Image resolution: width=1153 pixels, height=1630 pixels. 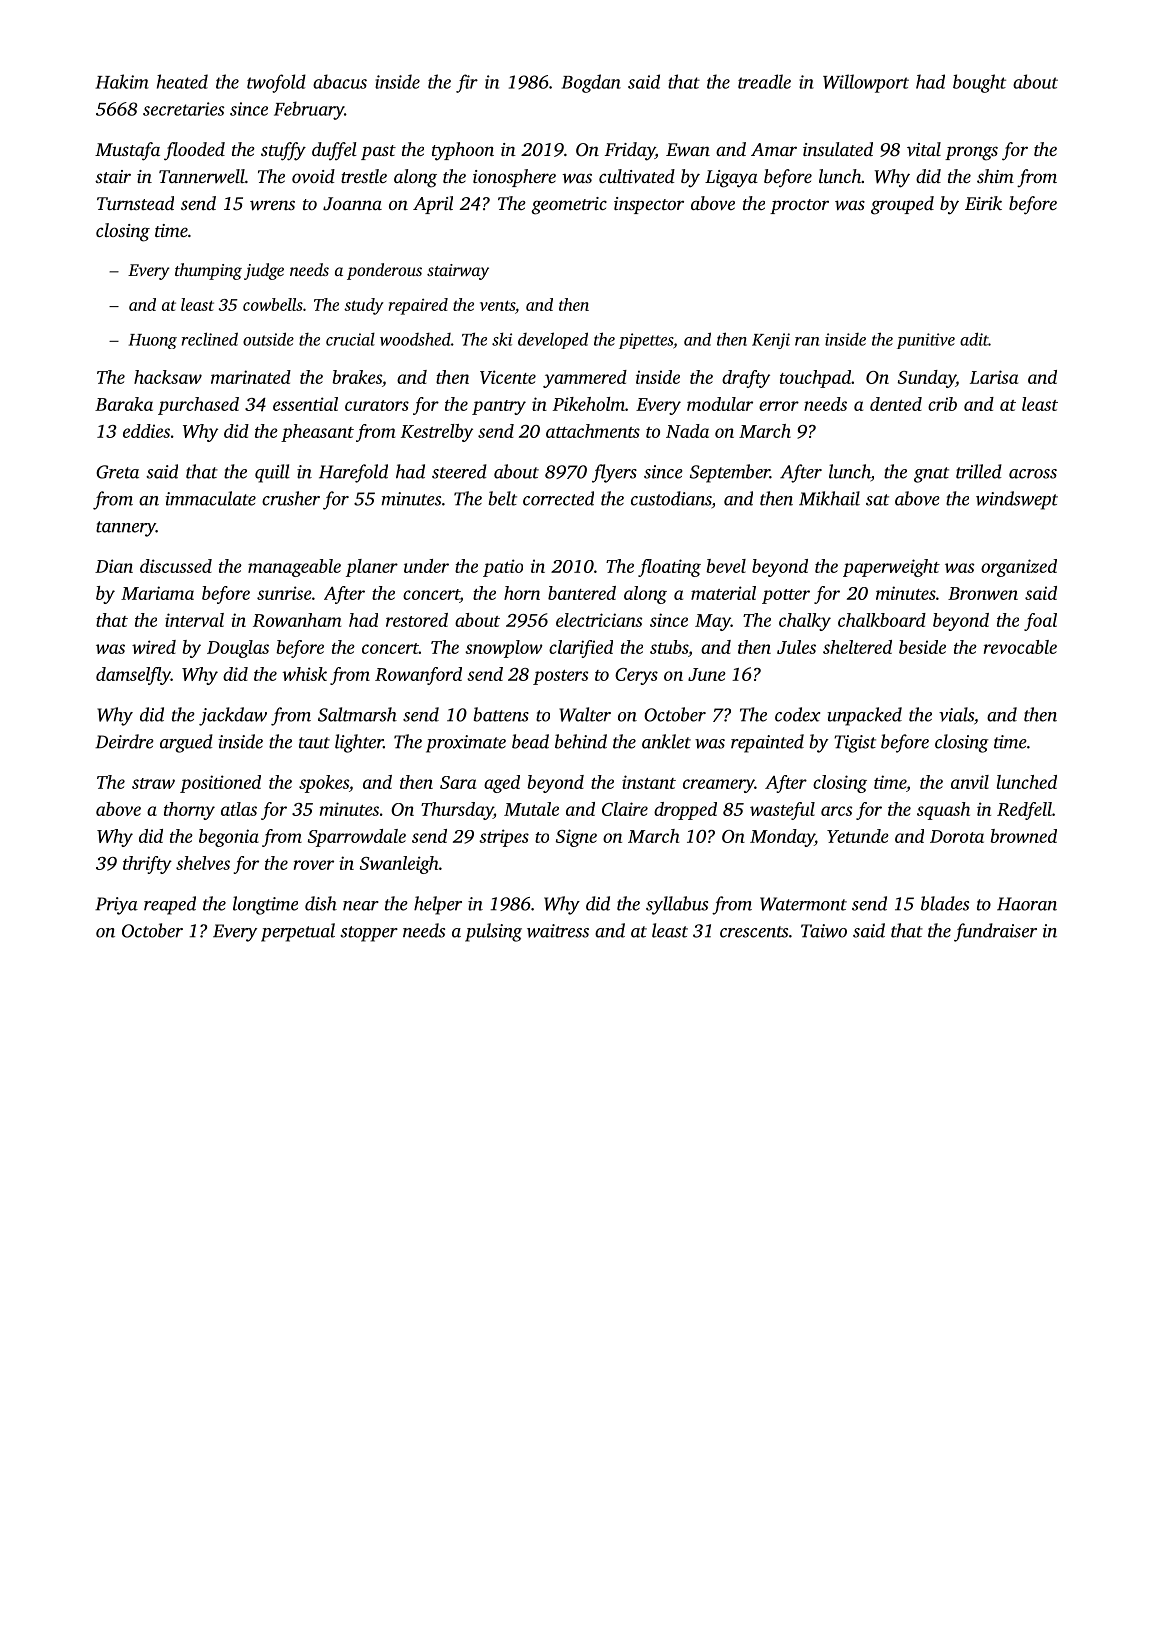 What do you see at coordinates (974, 339) in the image?
I see `adit` at bounding box center [974, 339].
